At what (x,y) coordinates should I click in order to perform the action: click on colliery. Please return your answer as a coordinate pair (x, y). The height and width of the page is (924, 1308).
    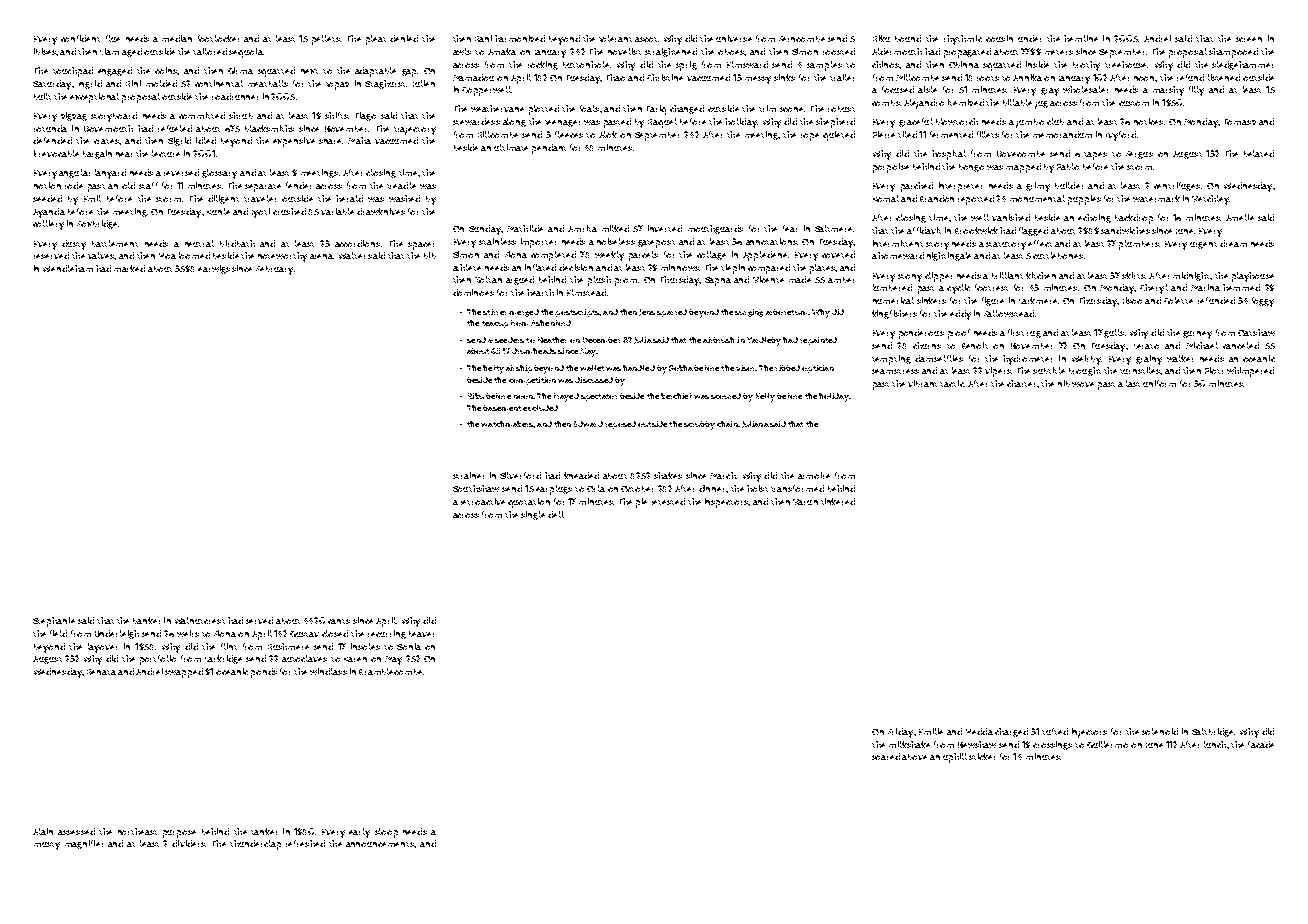
    Looking at the image, I should click on (48, 225).
